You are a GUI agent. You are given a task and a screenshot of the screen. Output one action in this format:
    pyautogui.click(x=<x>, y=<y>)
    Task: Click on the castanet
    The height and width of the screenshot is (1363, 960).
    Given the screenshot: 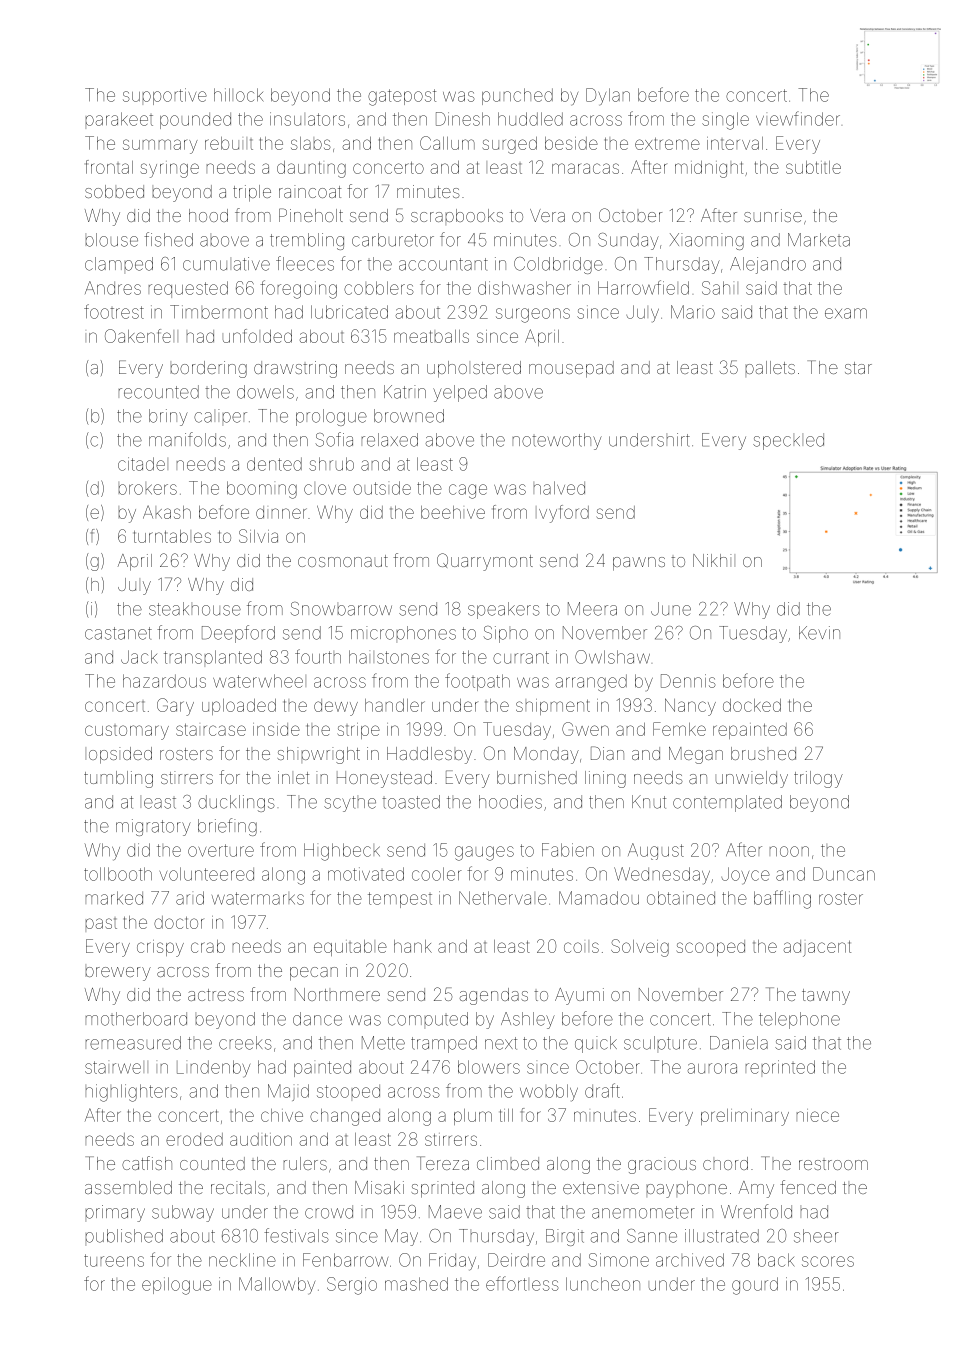 What is the action you would take?
    pyautogui.click(x=118, y=633)
